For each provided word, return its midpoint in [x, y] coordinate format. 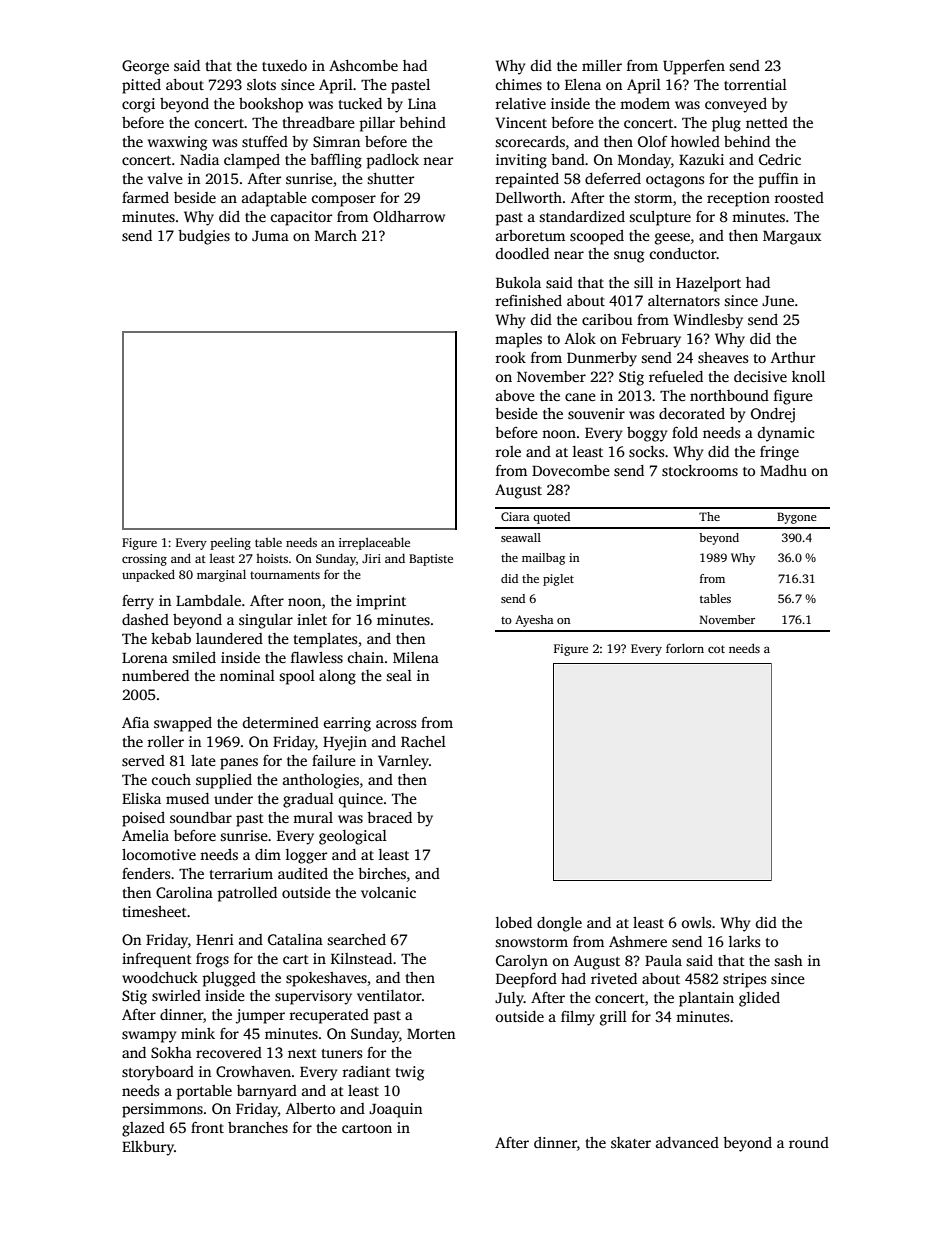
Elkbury [148, 1148]
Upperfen [694, 67]
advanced [687, 1142]
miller [602, 65]
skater [631, 1142]
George [145, 67]
